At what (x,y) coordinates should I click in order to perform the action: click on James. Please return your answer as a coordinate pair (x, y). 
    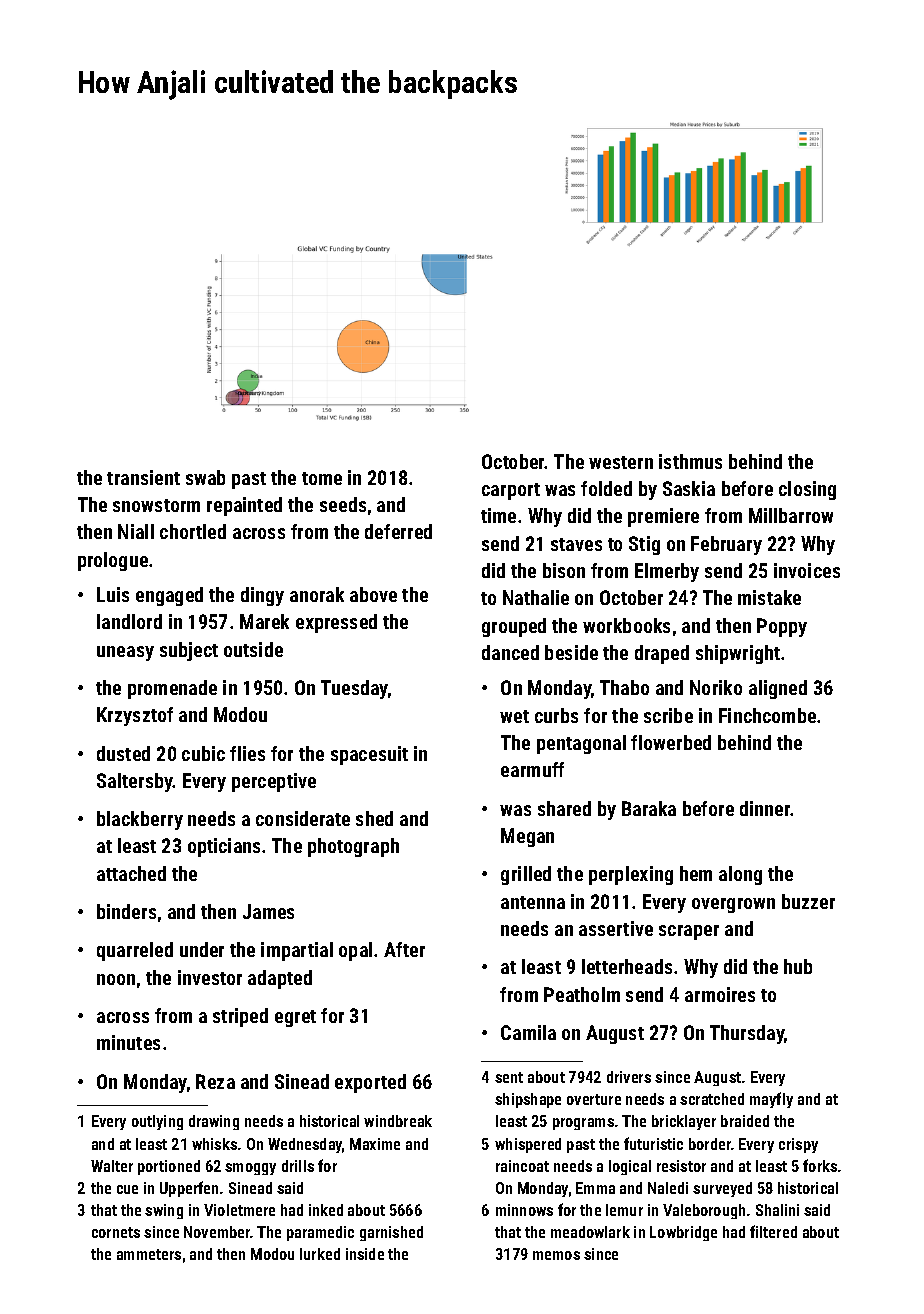
    Looking at the image, I should click on (268, 911).
